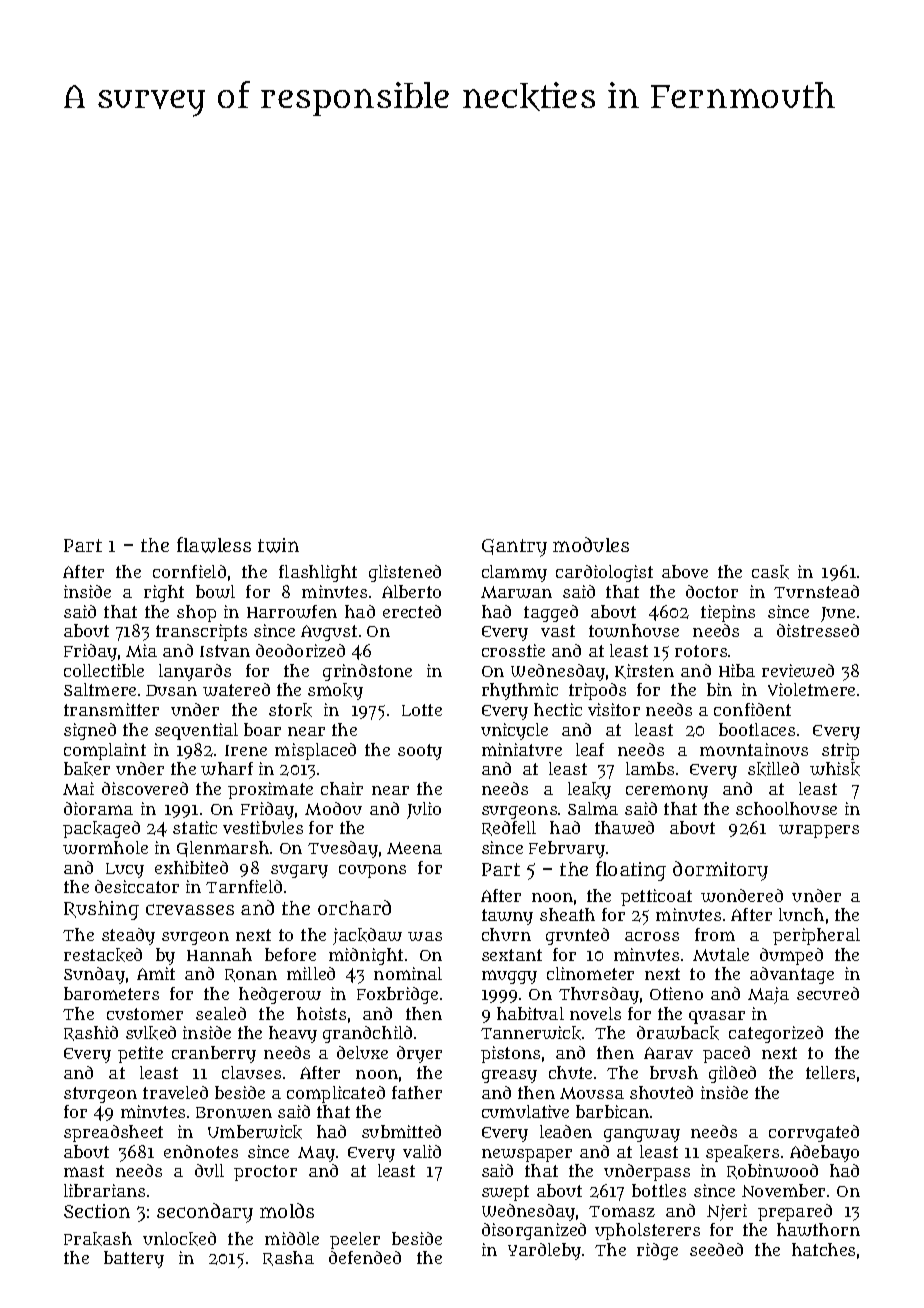  Describe the element at coordinates (589, 790) in the page. I see `leaky` at that location.
